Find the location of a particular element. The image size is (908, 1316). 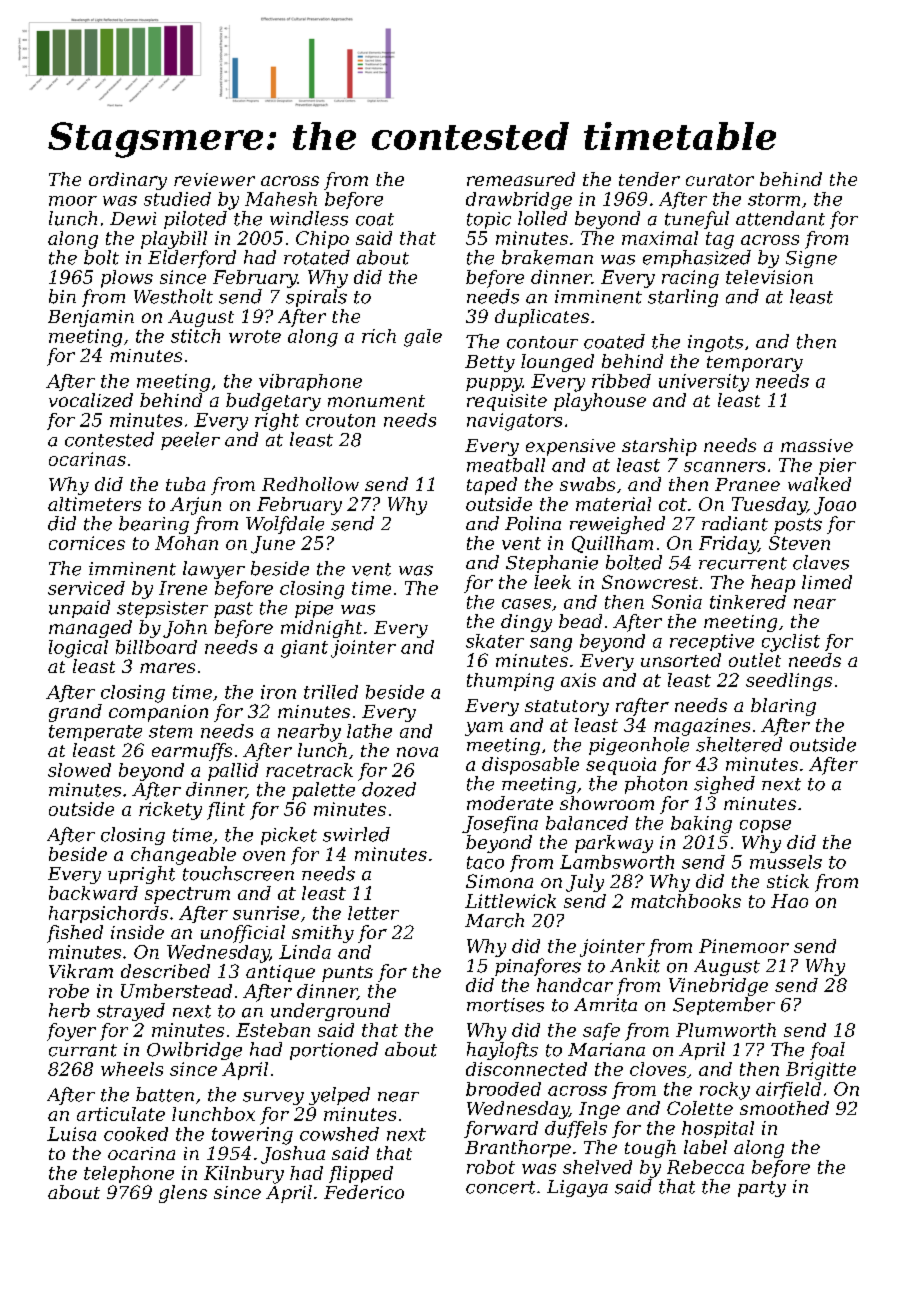

television is located at coordinates (769, 277).
